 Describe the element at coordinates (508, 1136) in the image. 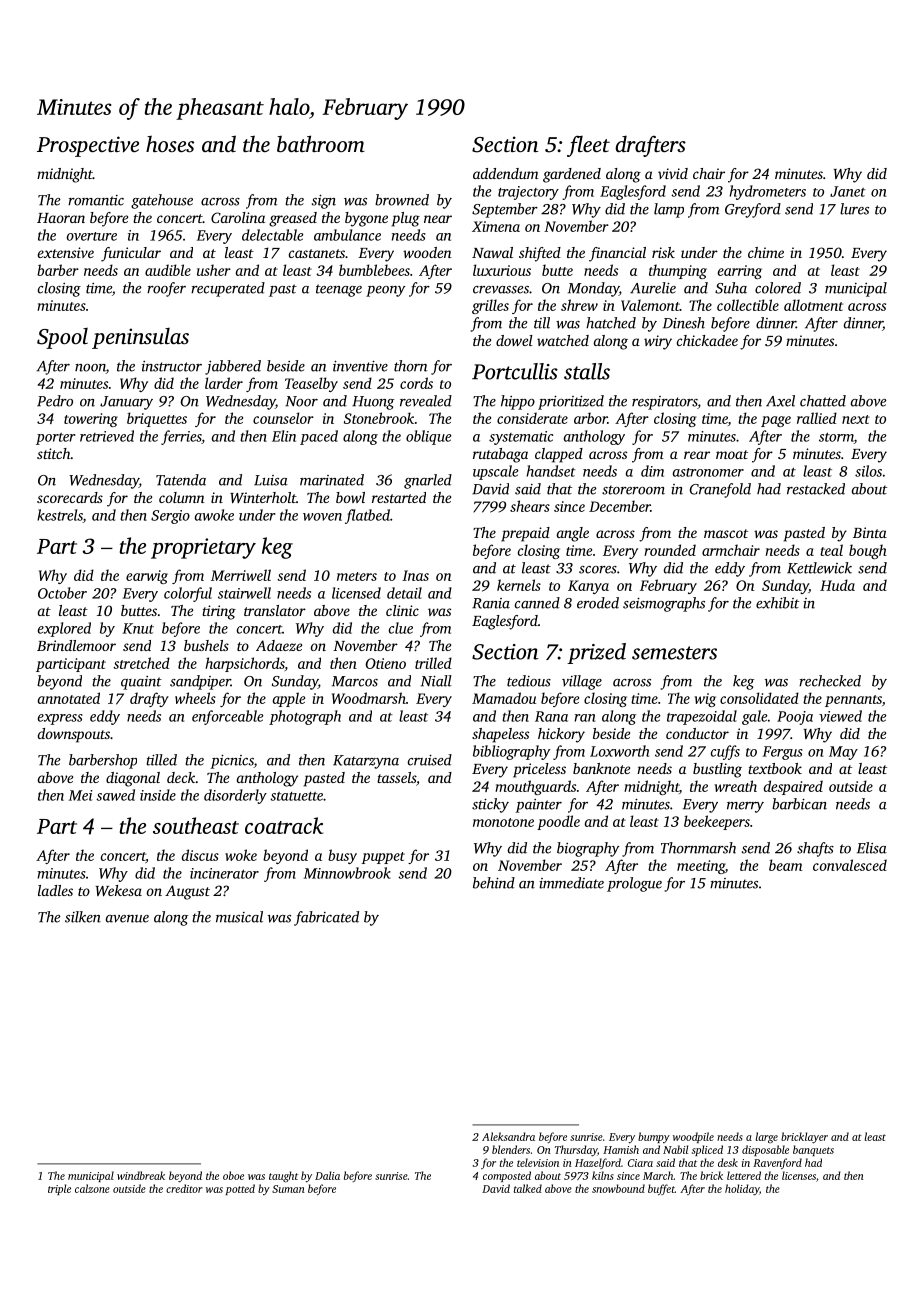

I see `Aleksandra` at that location.
